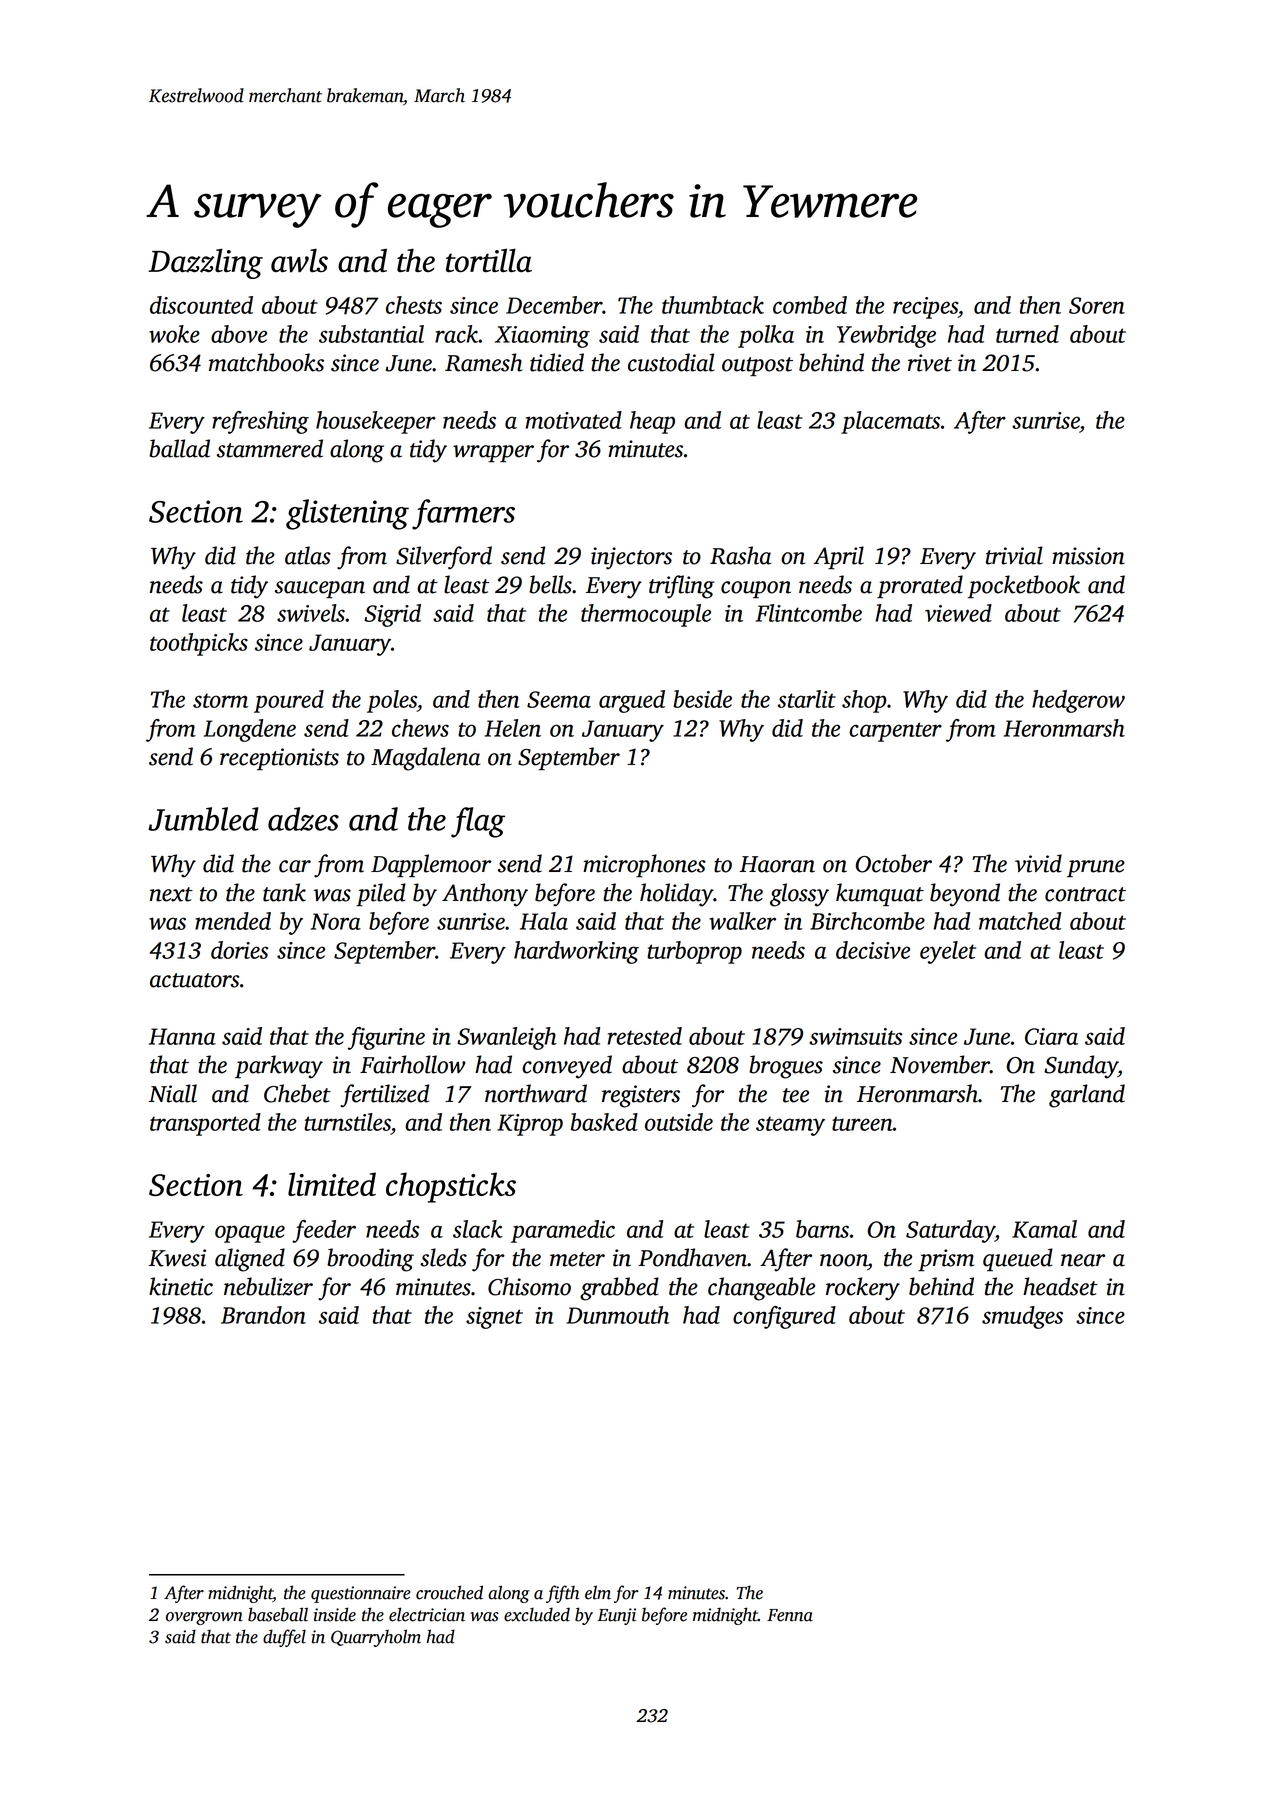  What do you see at coordinates (713, 305) in the screenshot?
I see `thumbtack` at bounding box center [713, 305].
